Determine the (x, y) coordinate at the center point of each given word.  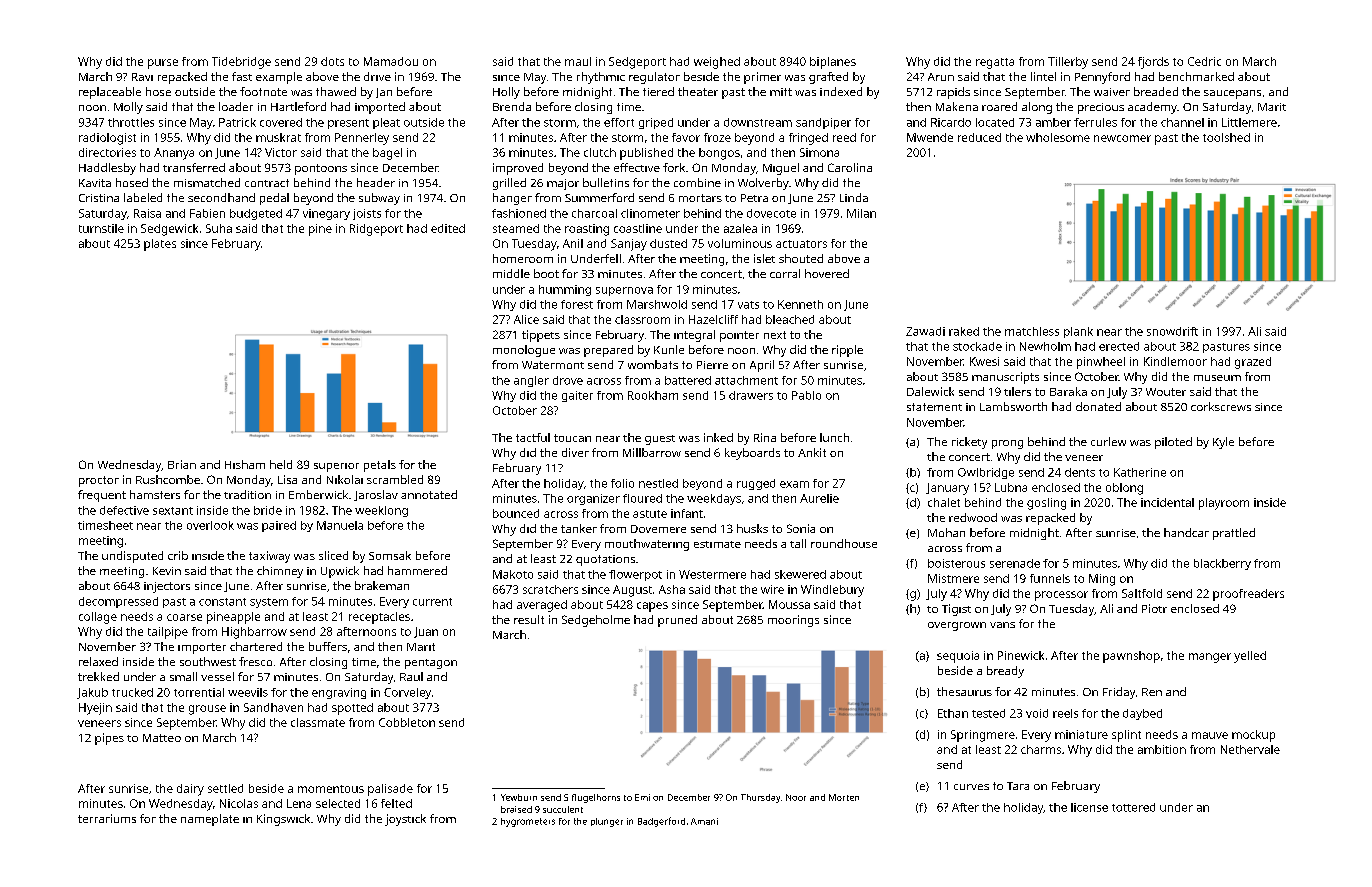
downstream (758, 122)
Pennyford (1102, 78)
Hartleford (298, 106)
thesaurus (964, 691)
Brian (182, 464)
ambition (1162, 749)
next (775, 335)
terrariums (107, 818)
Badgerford (661, 822)
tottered (1133, 807)
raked (964, 331)
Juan (426, 632)
